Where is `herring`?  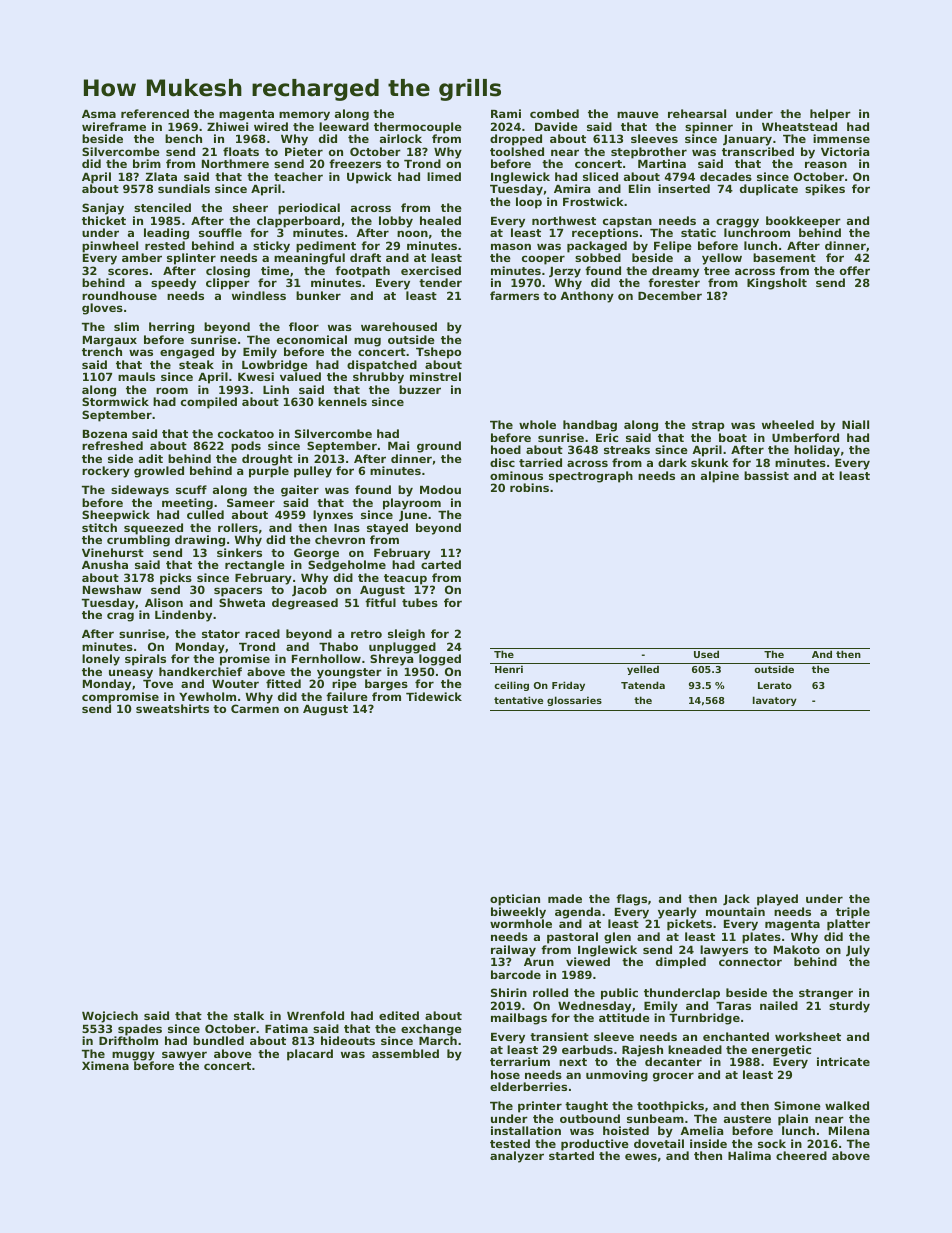
herring is located at coordinates (171, 328).
